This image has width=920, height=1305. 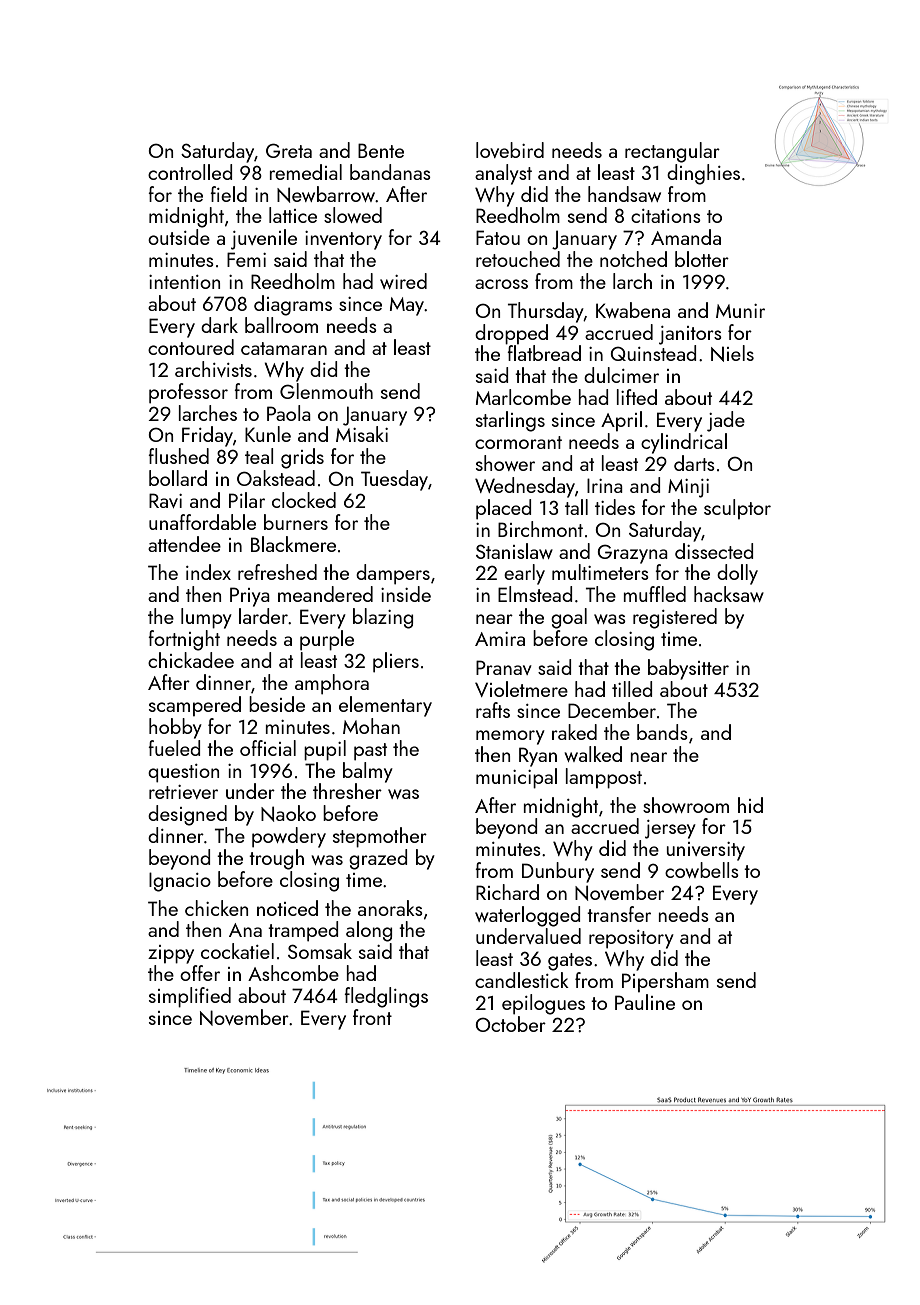 What do you see at coordinates (510, 737) in the image?
I see `memory` at bounding box center [510, 737].
